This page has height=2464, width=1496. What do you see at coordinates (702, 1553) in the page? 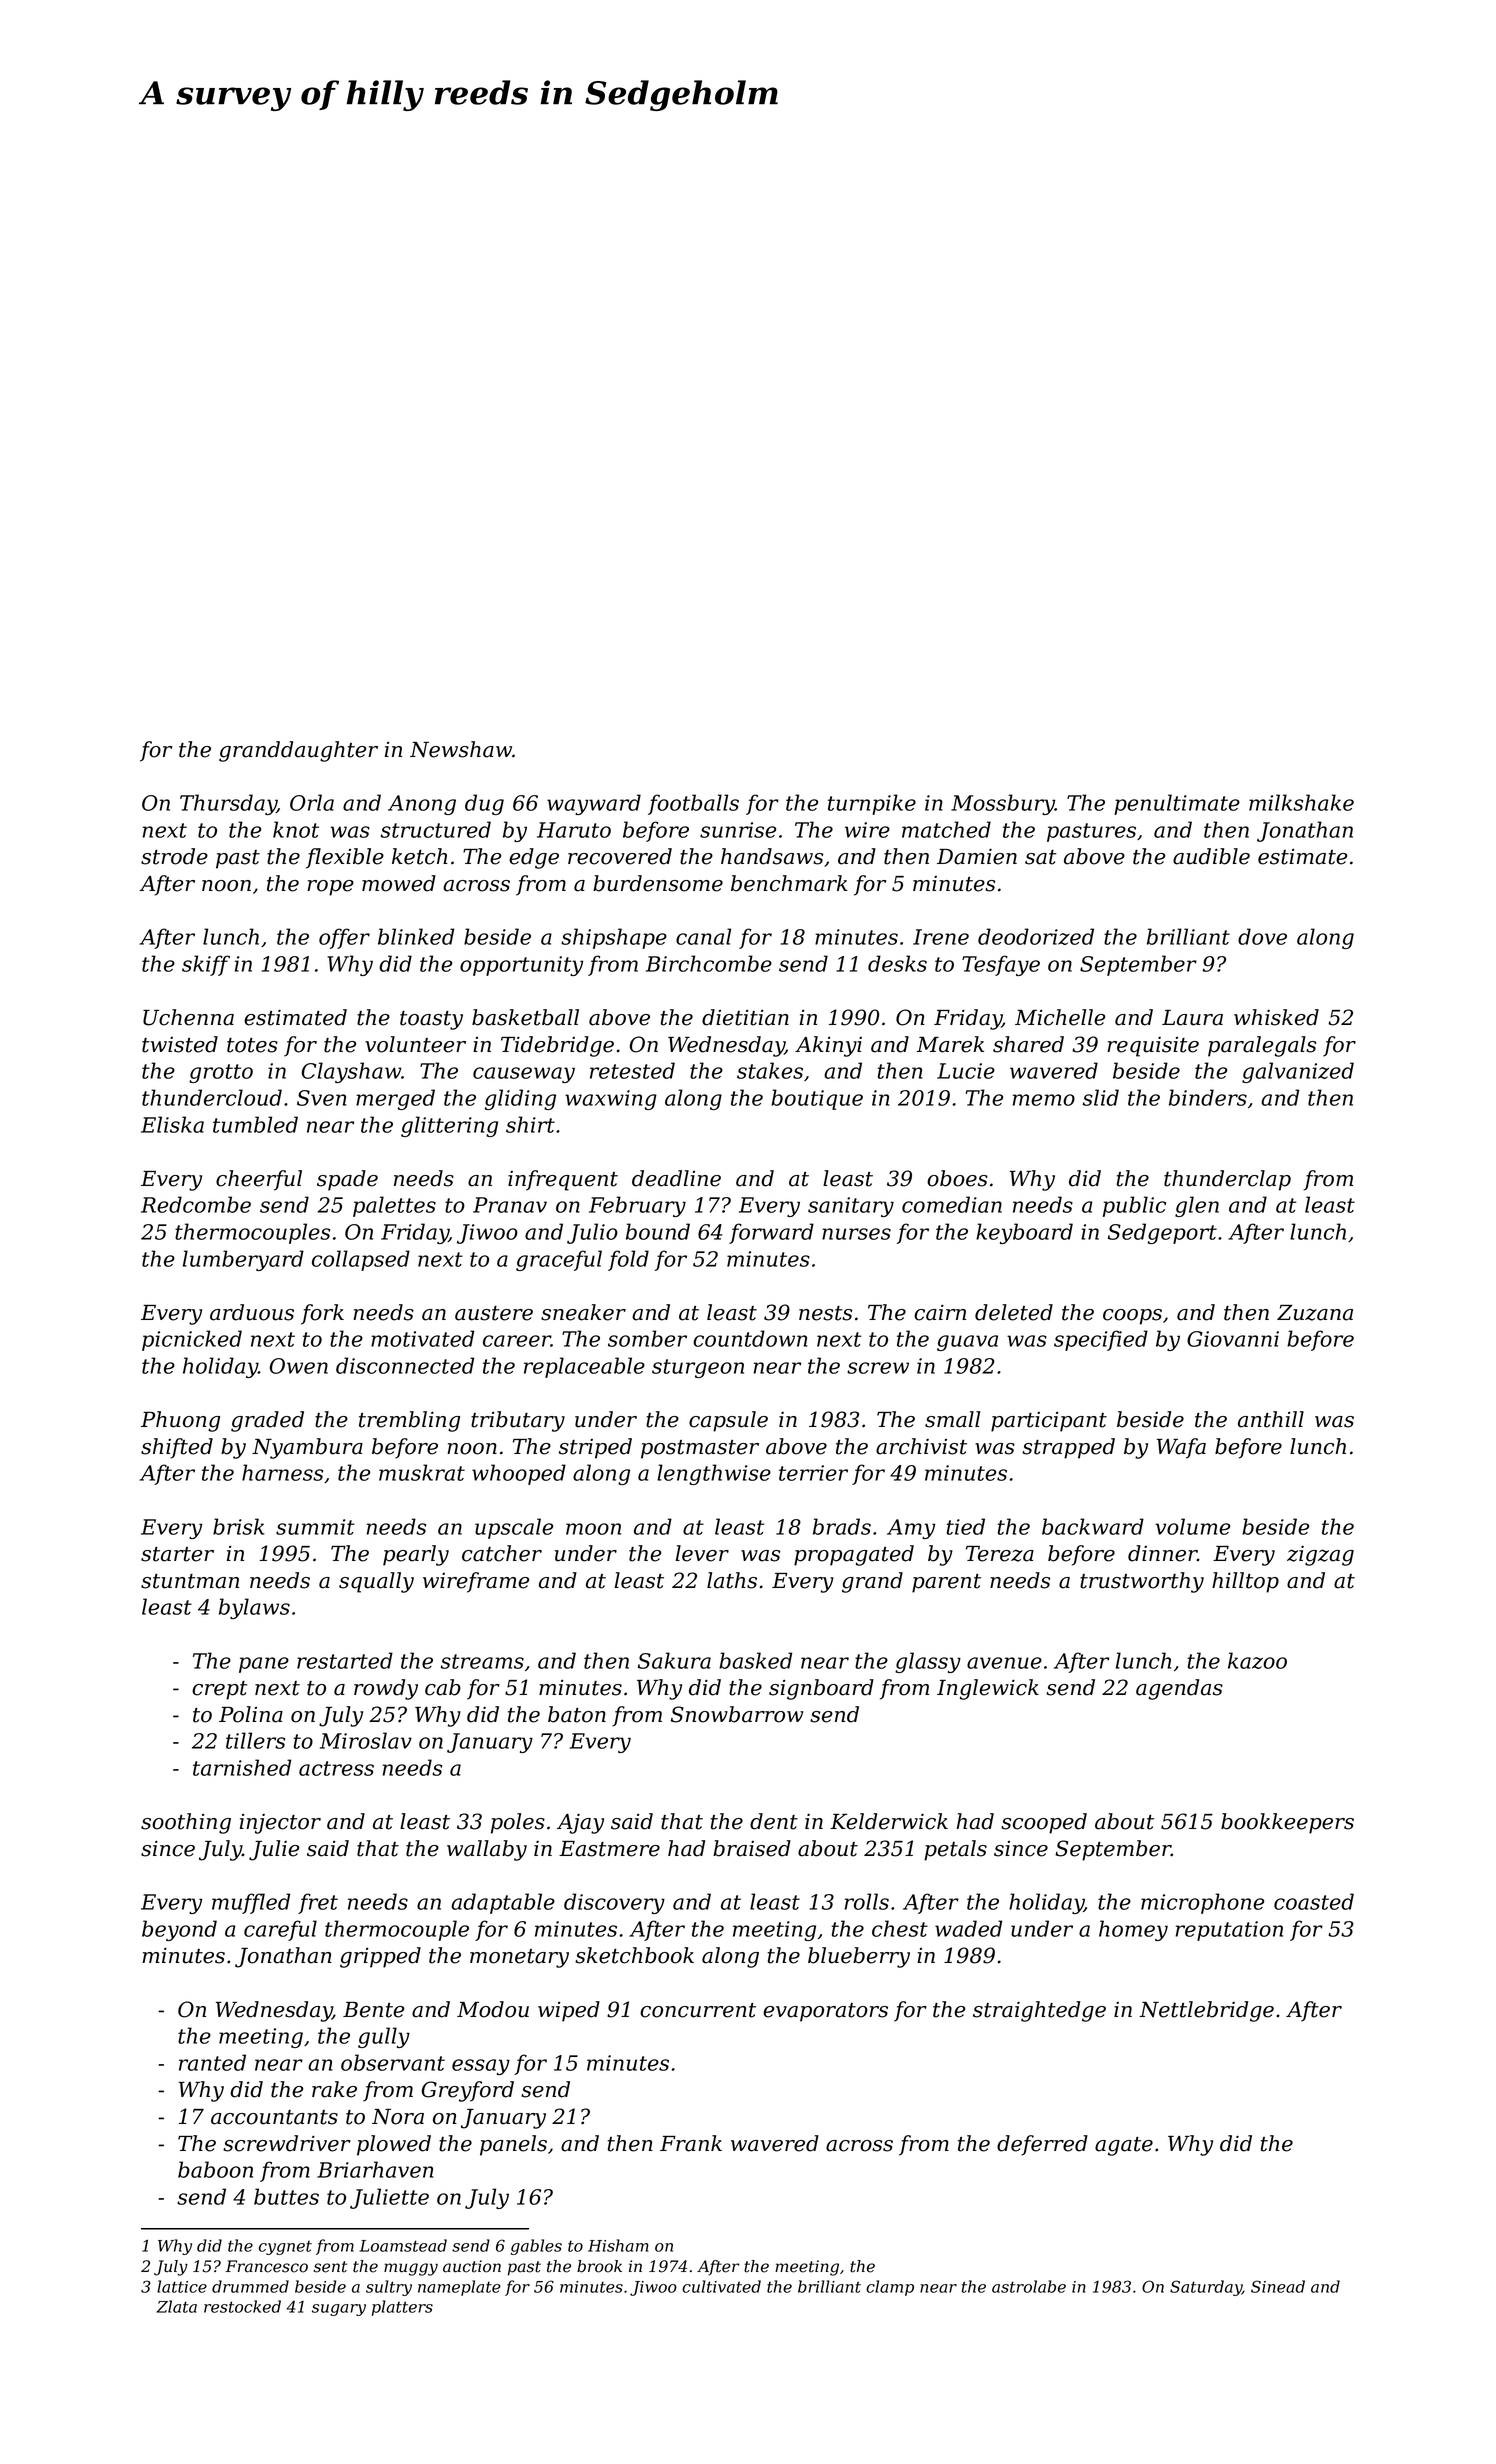
I see `lever` at bounding box center [702, 1553].
